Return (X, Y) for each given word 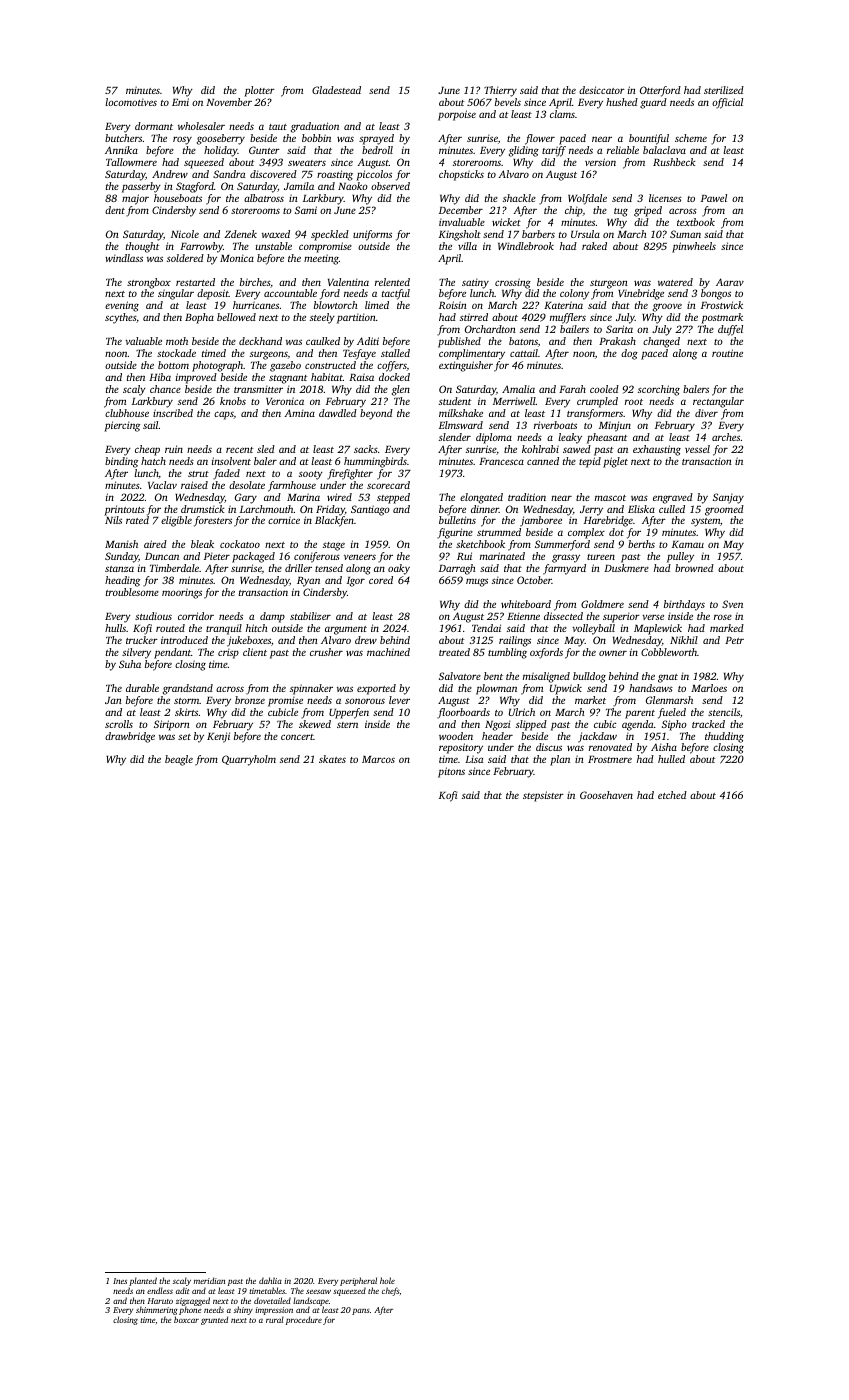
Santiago (370, 510)
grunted (214, 1320)
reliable (623, 150)
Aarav (730, 282)
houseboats (178, 198)
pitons (451, 772)
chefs (391, 1291)
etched (672, 795)
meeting (321, 259)
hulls (115, 628)
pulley (680, 557)
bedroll (377, 150)
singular (176, 294)
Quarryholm (249, 760)
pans (361, 1311)
